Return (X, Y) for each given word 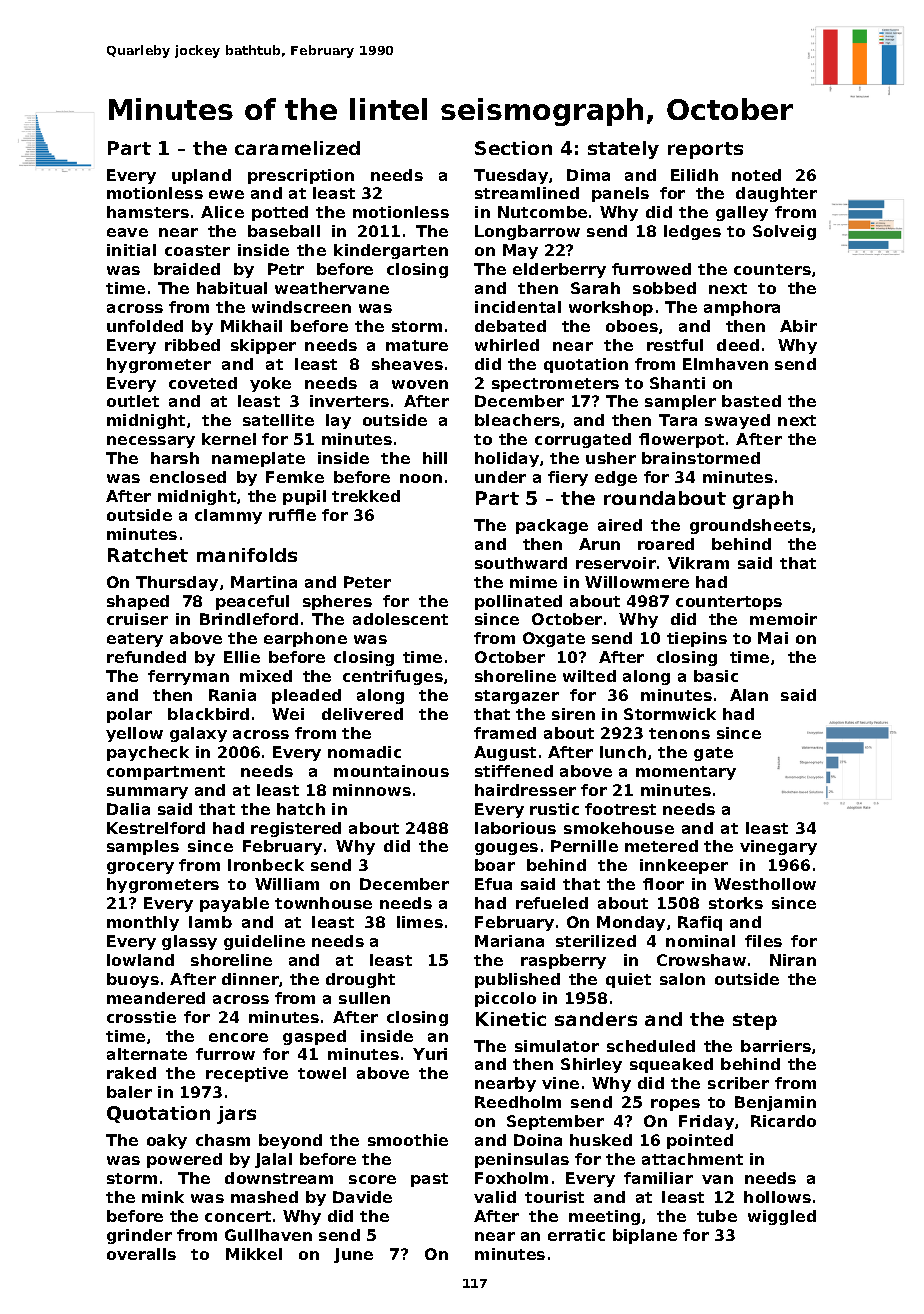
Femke (295, 477)
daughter (776, 194)
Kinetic (511, 1019)
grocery (140, 868)
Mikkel (254, 1254)
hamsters (148, 212)
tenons (679, 733)
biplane (645, 1236)
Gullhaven (268, 1235)
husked (601, 1140)
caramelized (297, 148)
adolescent (400, 619)
